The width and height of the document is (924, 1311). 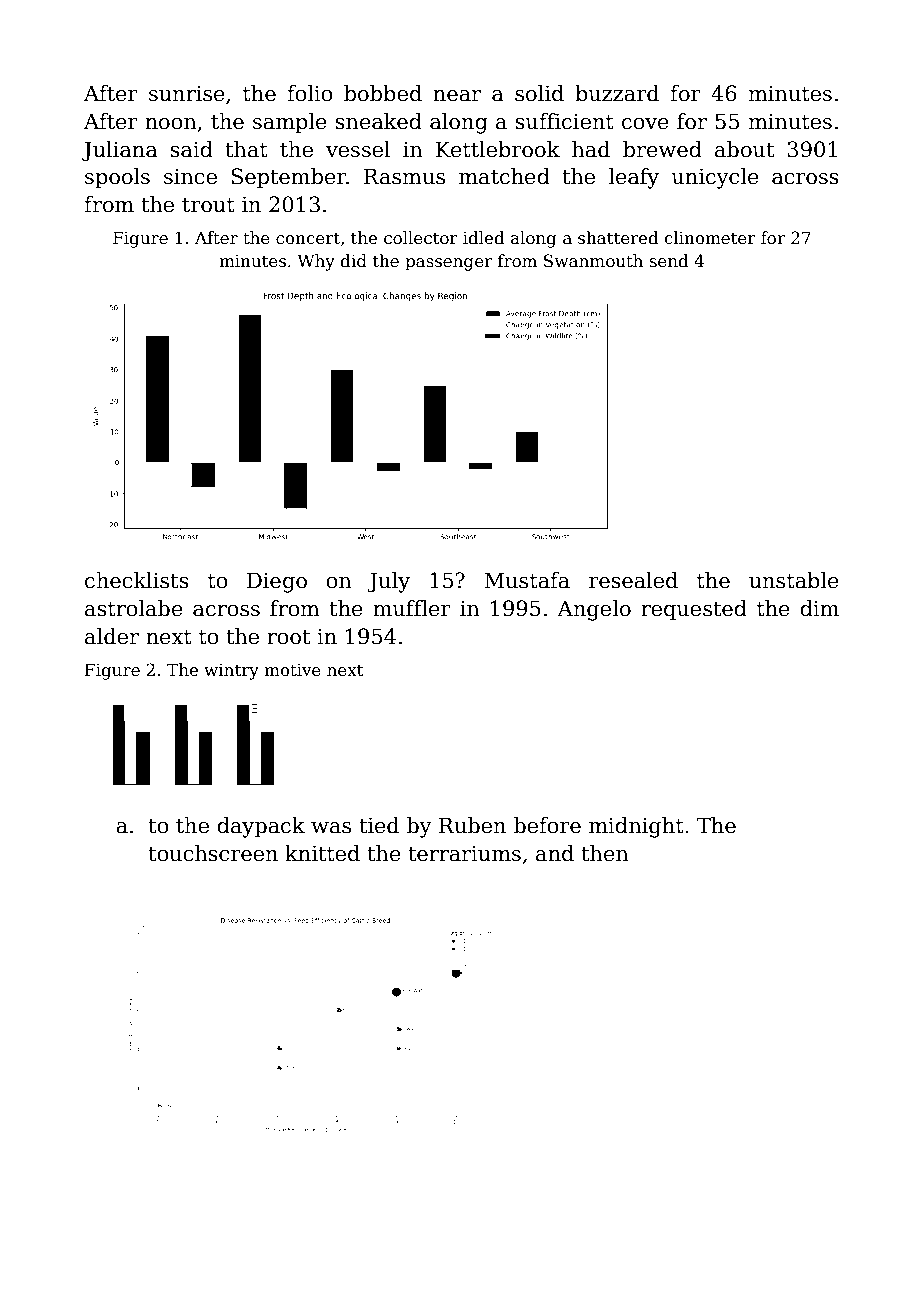 I want to click on Angelo, so click(x=594, y=610).
